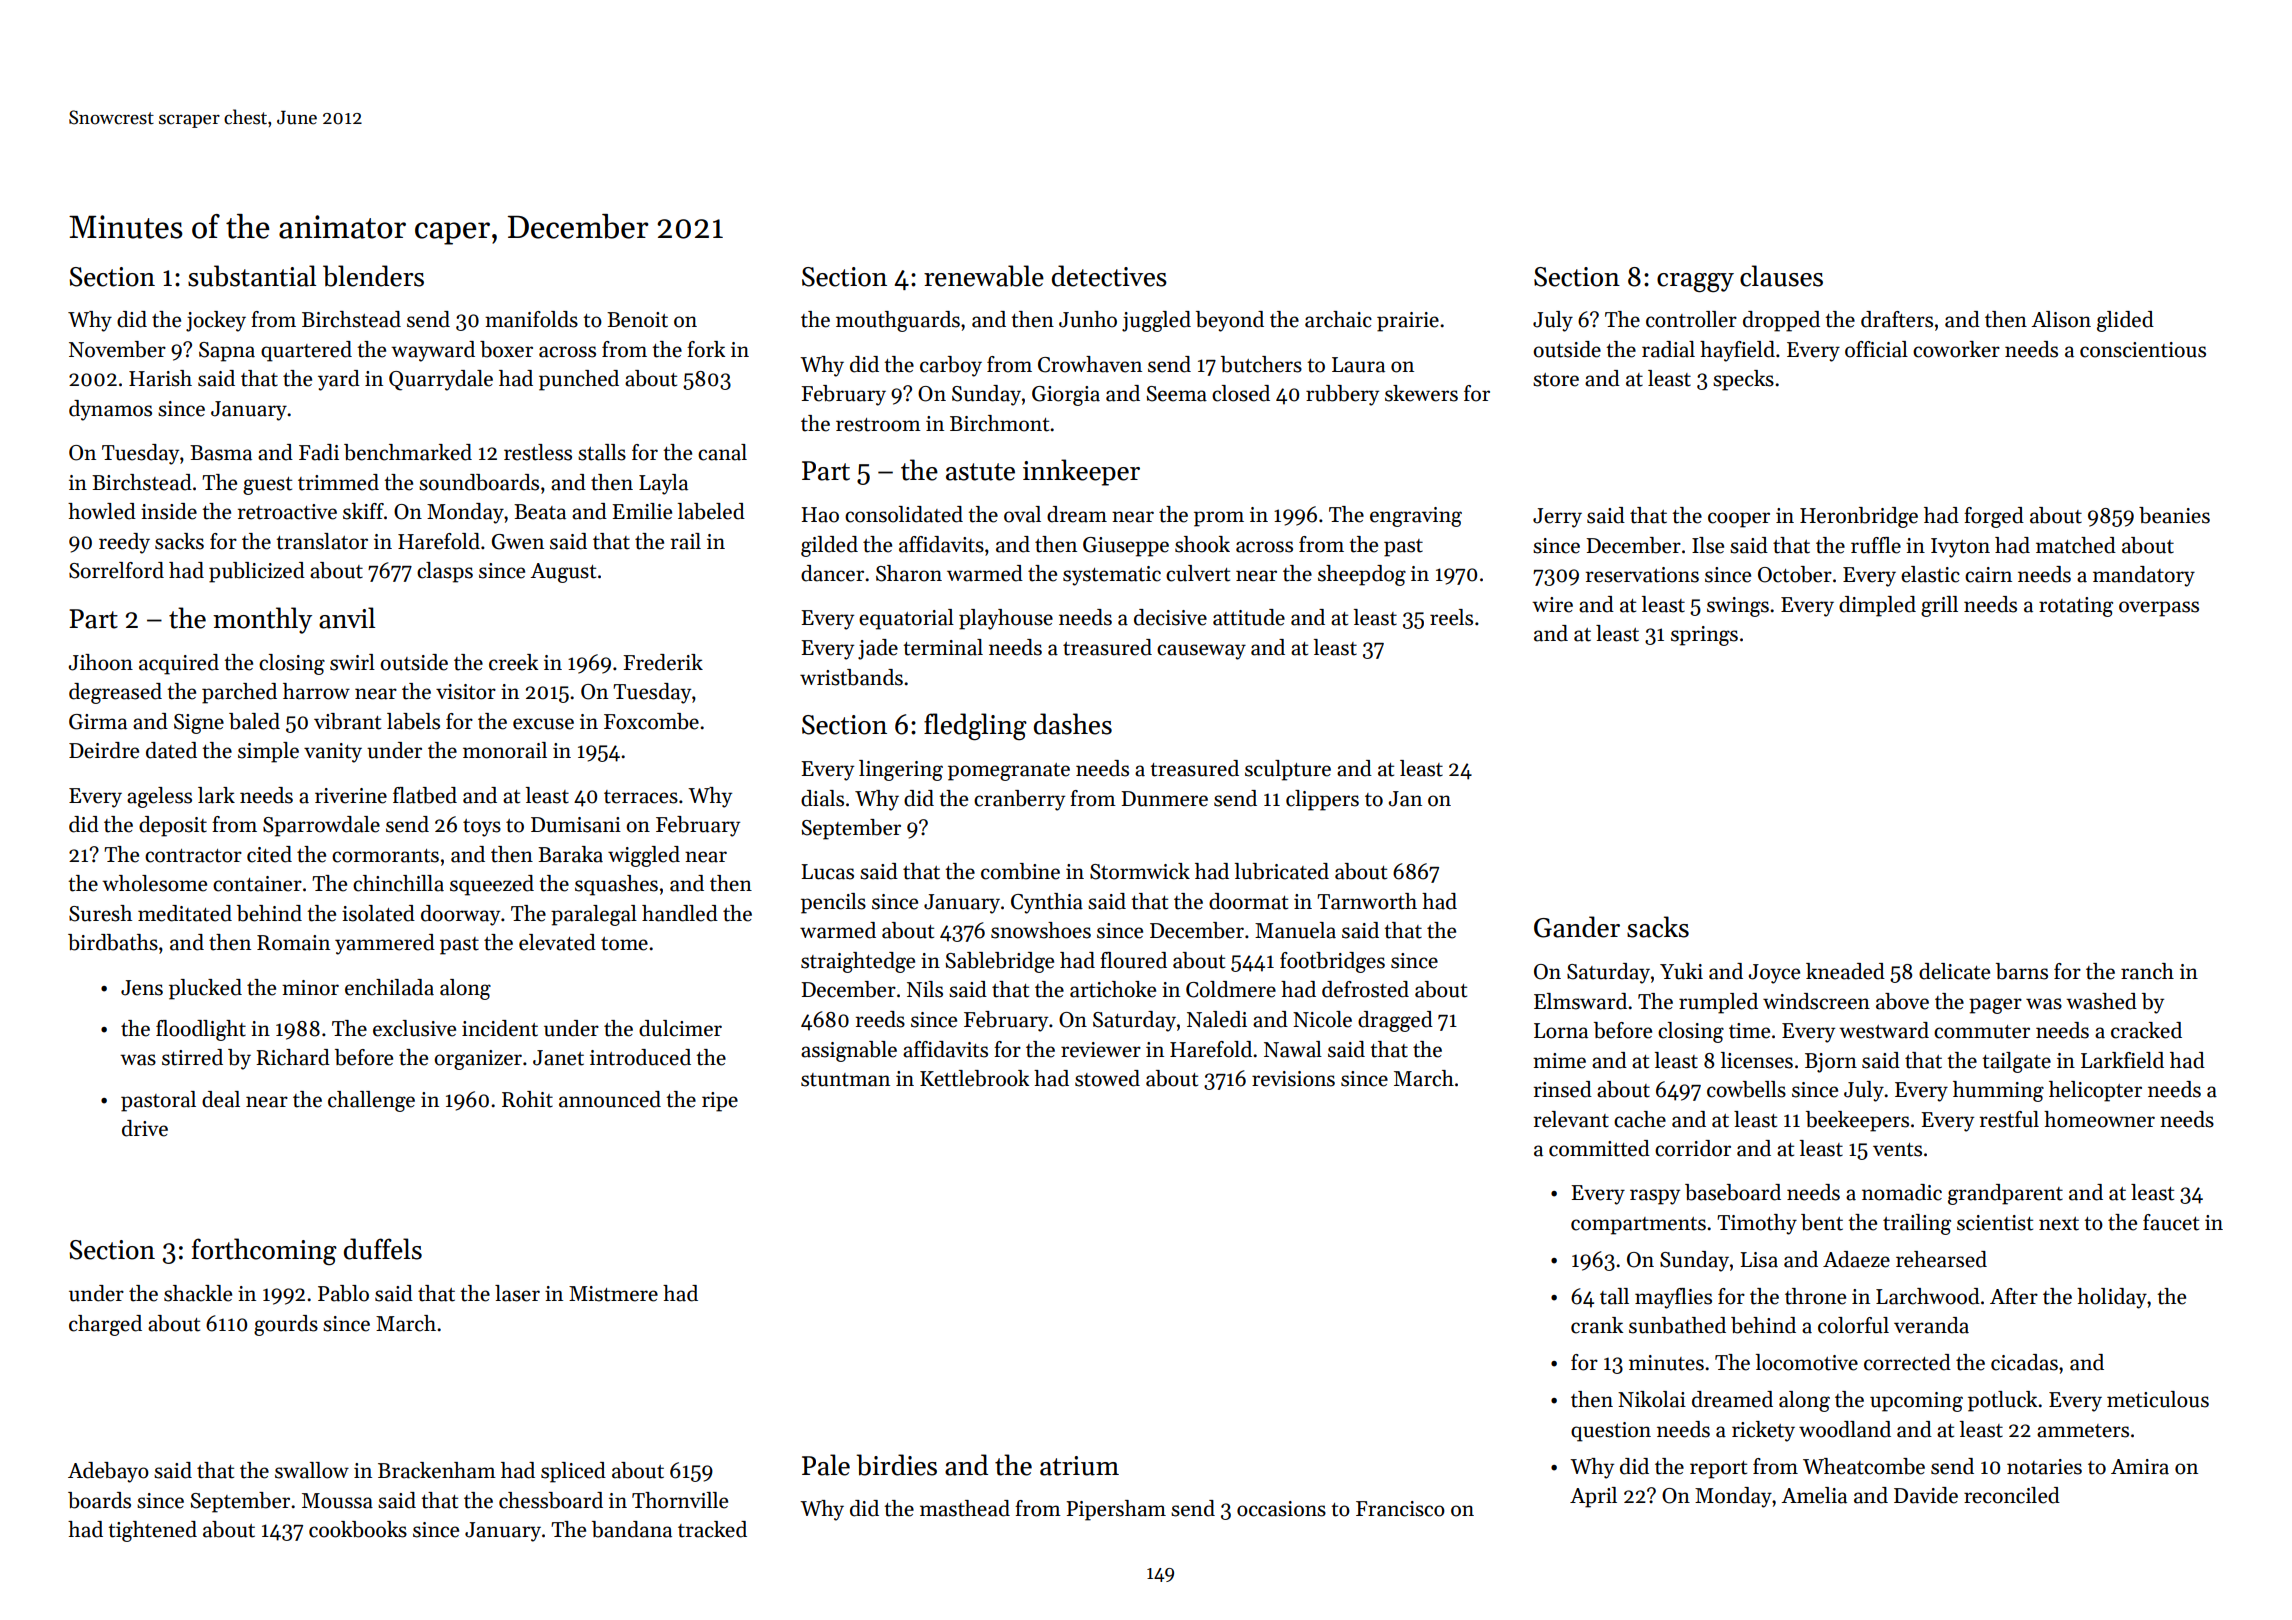 This page has height=1620, width=2292. I want to click on ranch, so click(2147, 971).
